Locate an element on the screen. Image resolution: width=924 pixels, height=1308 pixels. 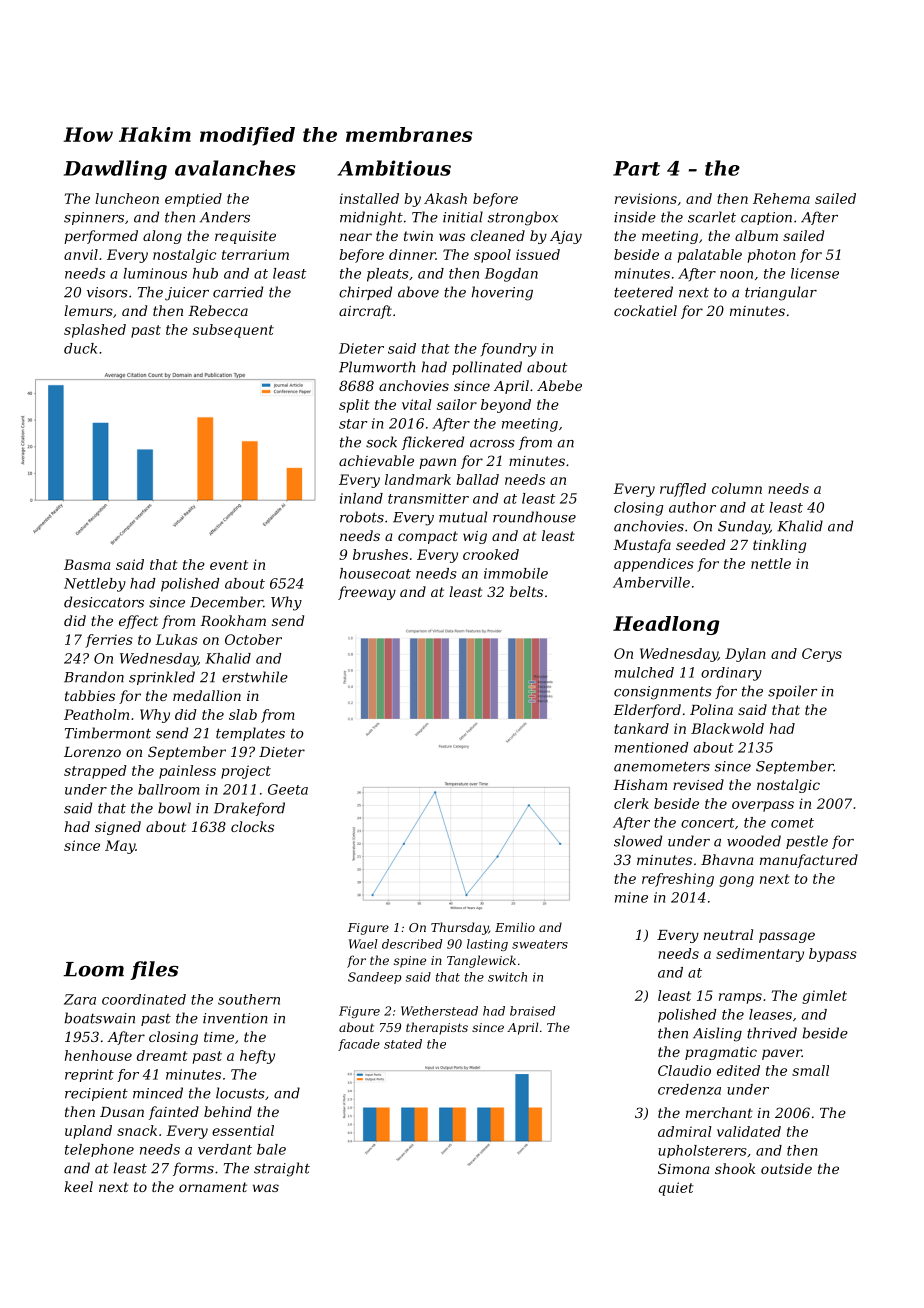
revised is located at coordinates (698, 784).
